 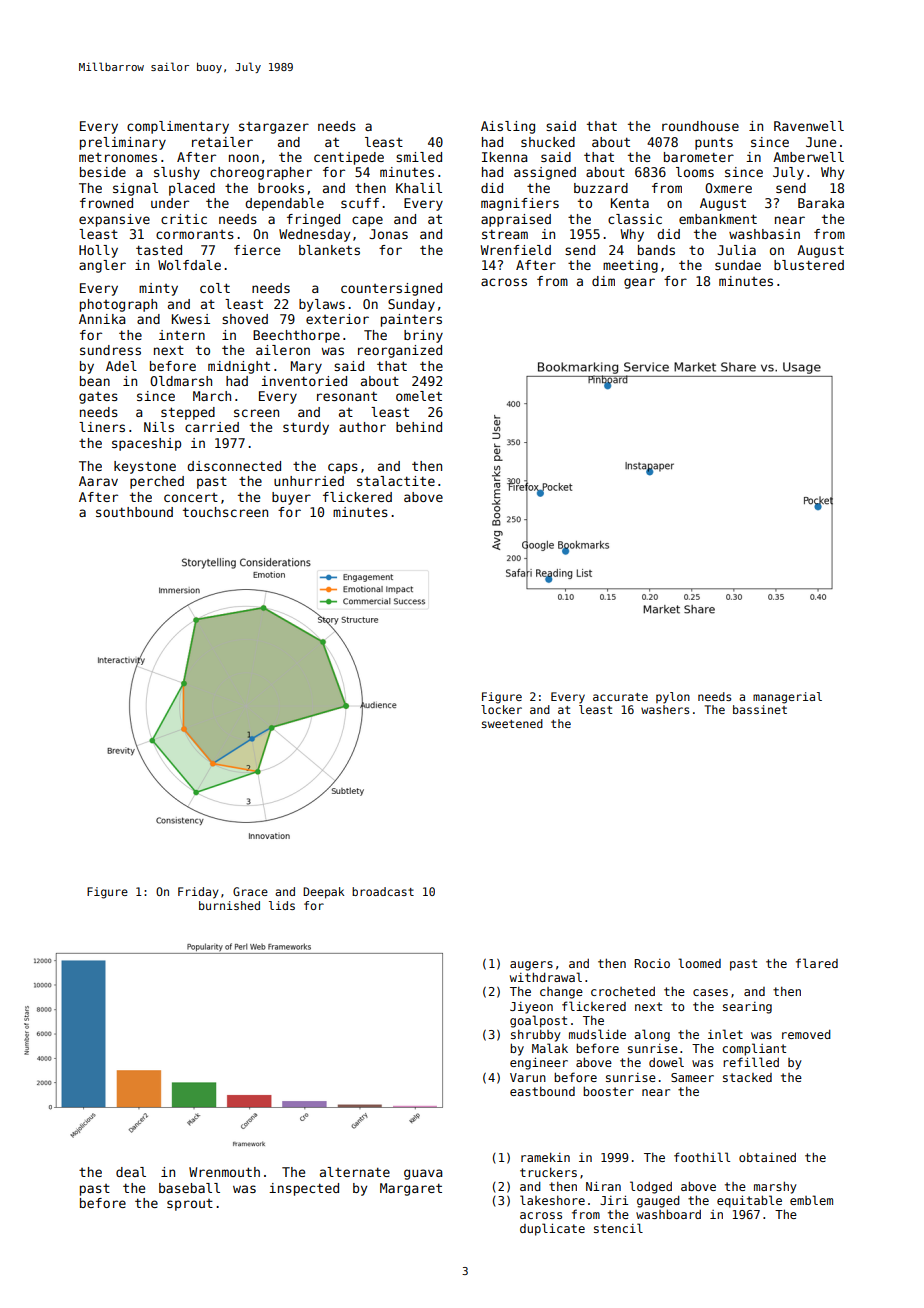 What do you see at coordinates (419, 427) in the image?
I see `behind` at bounding box center [419, 427].
